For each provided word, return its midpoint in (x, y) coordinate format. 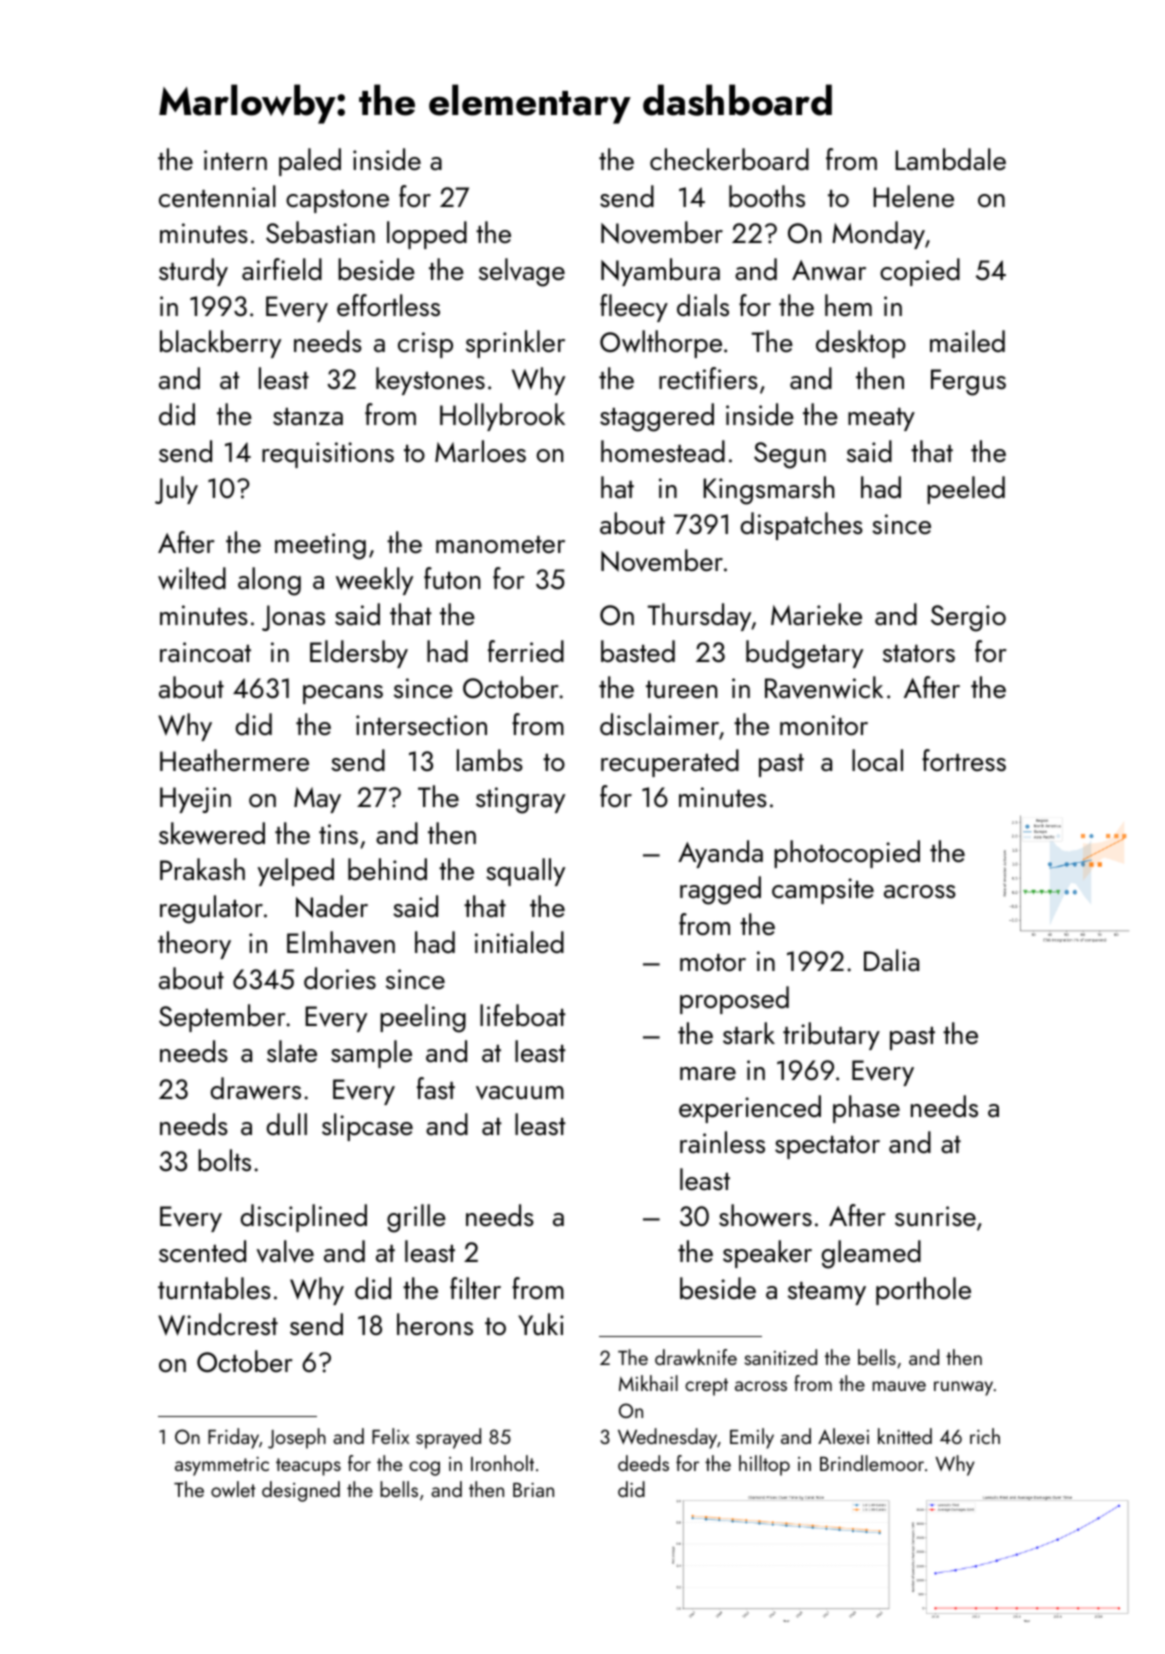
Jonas (293, 618)
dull (286, 1124)
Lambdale (950, 159)
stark (749, 1033)
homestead (663, 451)
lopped (427, 235)
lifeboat (523, 1015)
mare (708, 1073)
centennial (217, 196)
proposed (734, 1000)
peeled (966, 490)
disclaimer (659, 724)
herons (435, 1324)
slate (292, 1051)
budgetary (804, 654)
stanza (308, 417)
